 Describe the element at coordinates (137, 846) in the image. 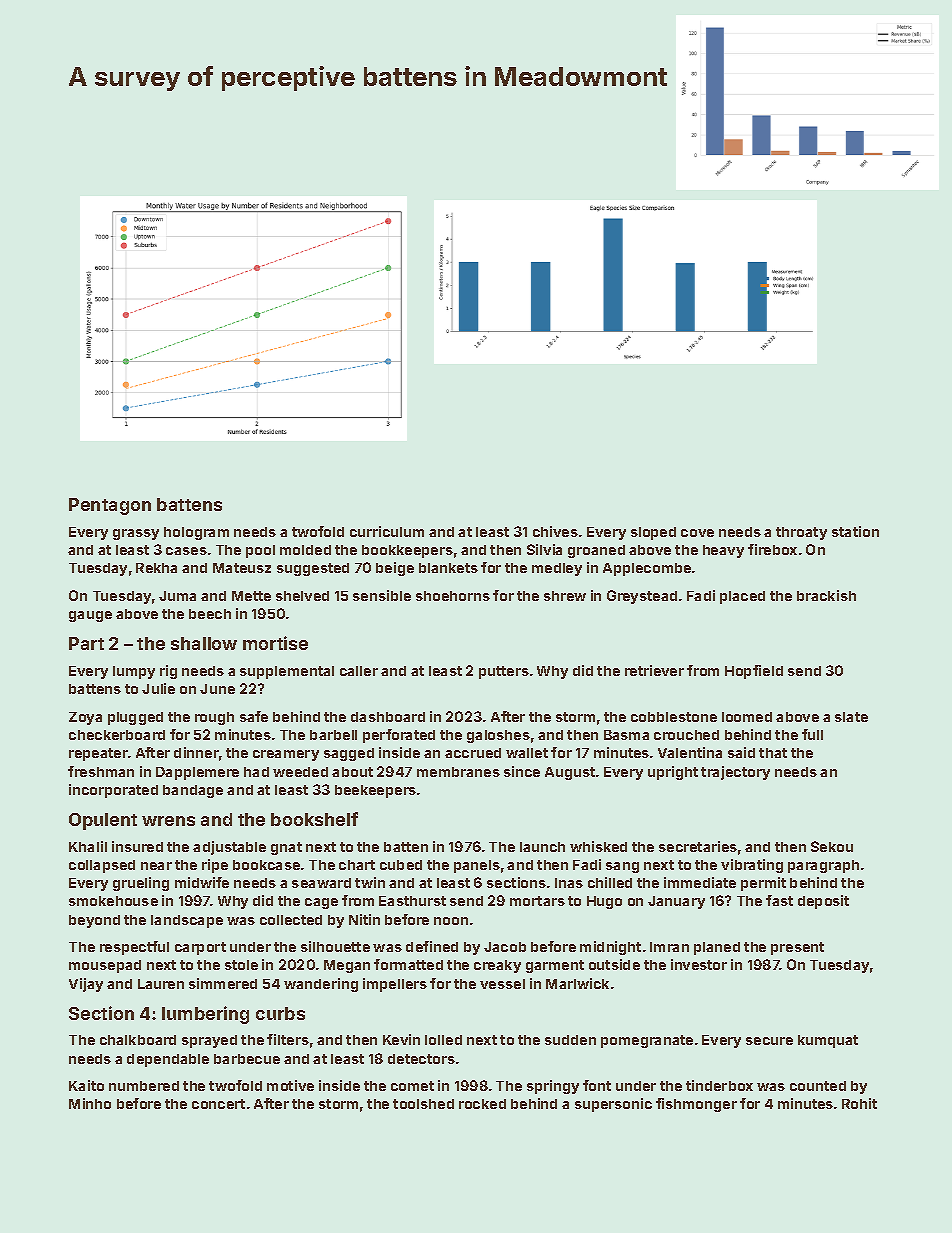

I see `insured` at that location.
